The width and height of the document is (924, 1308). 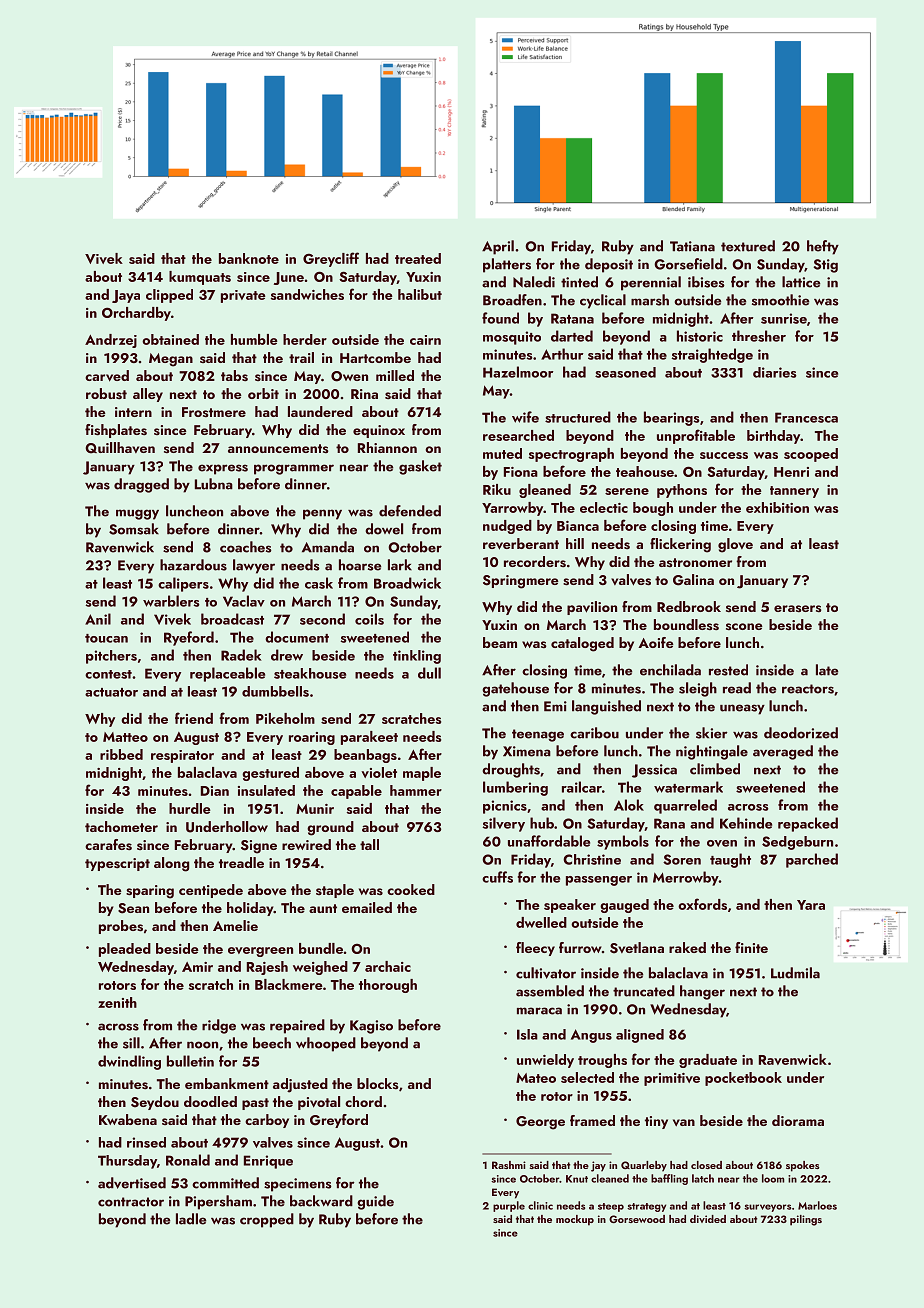 I want to click on Stig, so click(x=826, y=266).
